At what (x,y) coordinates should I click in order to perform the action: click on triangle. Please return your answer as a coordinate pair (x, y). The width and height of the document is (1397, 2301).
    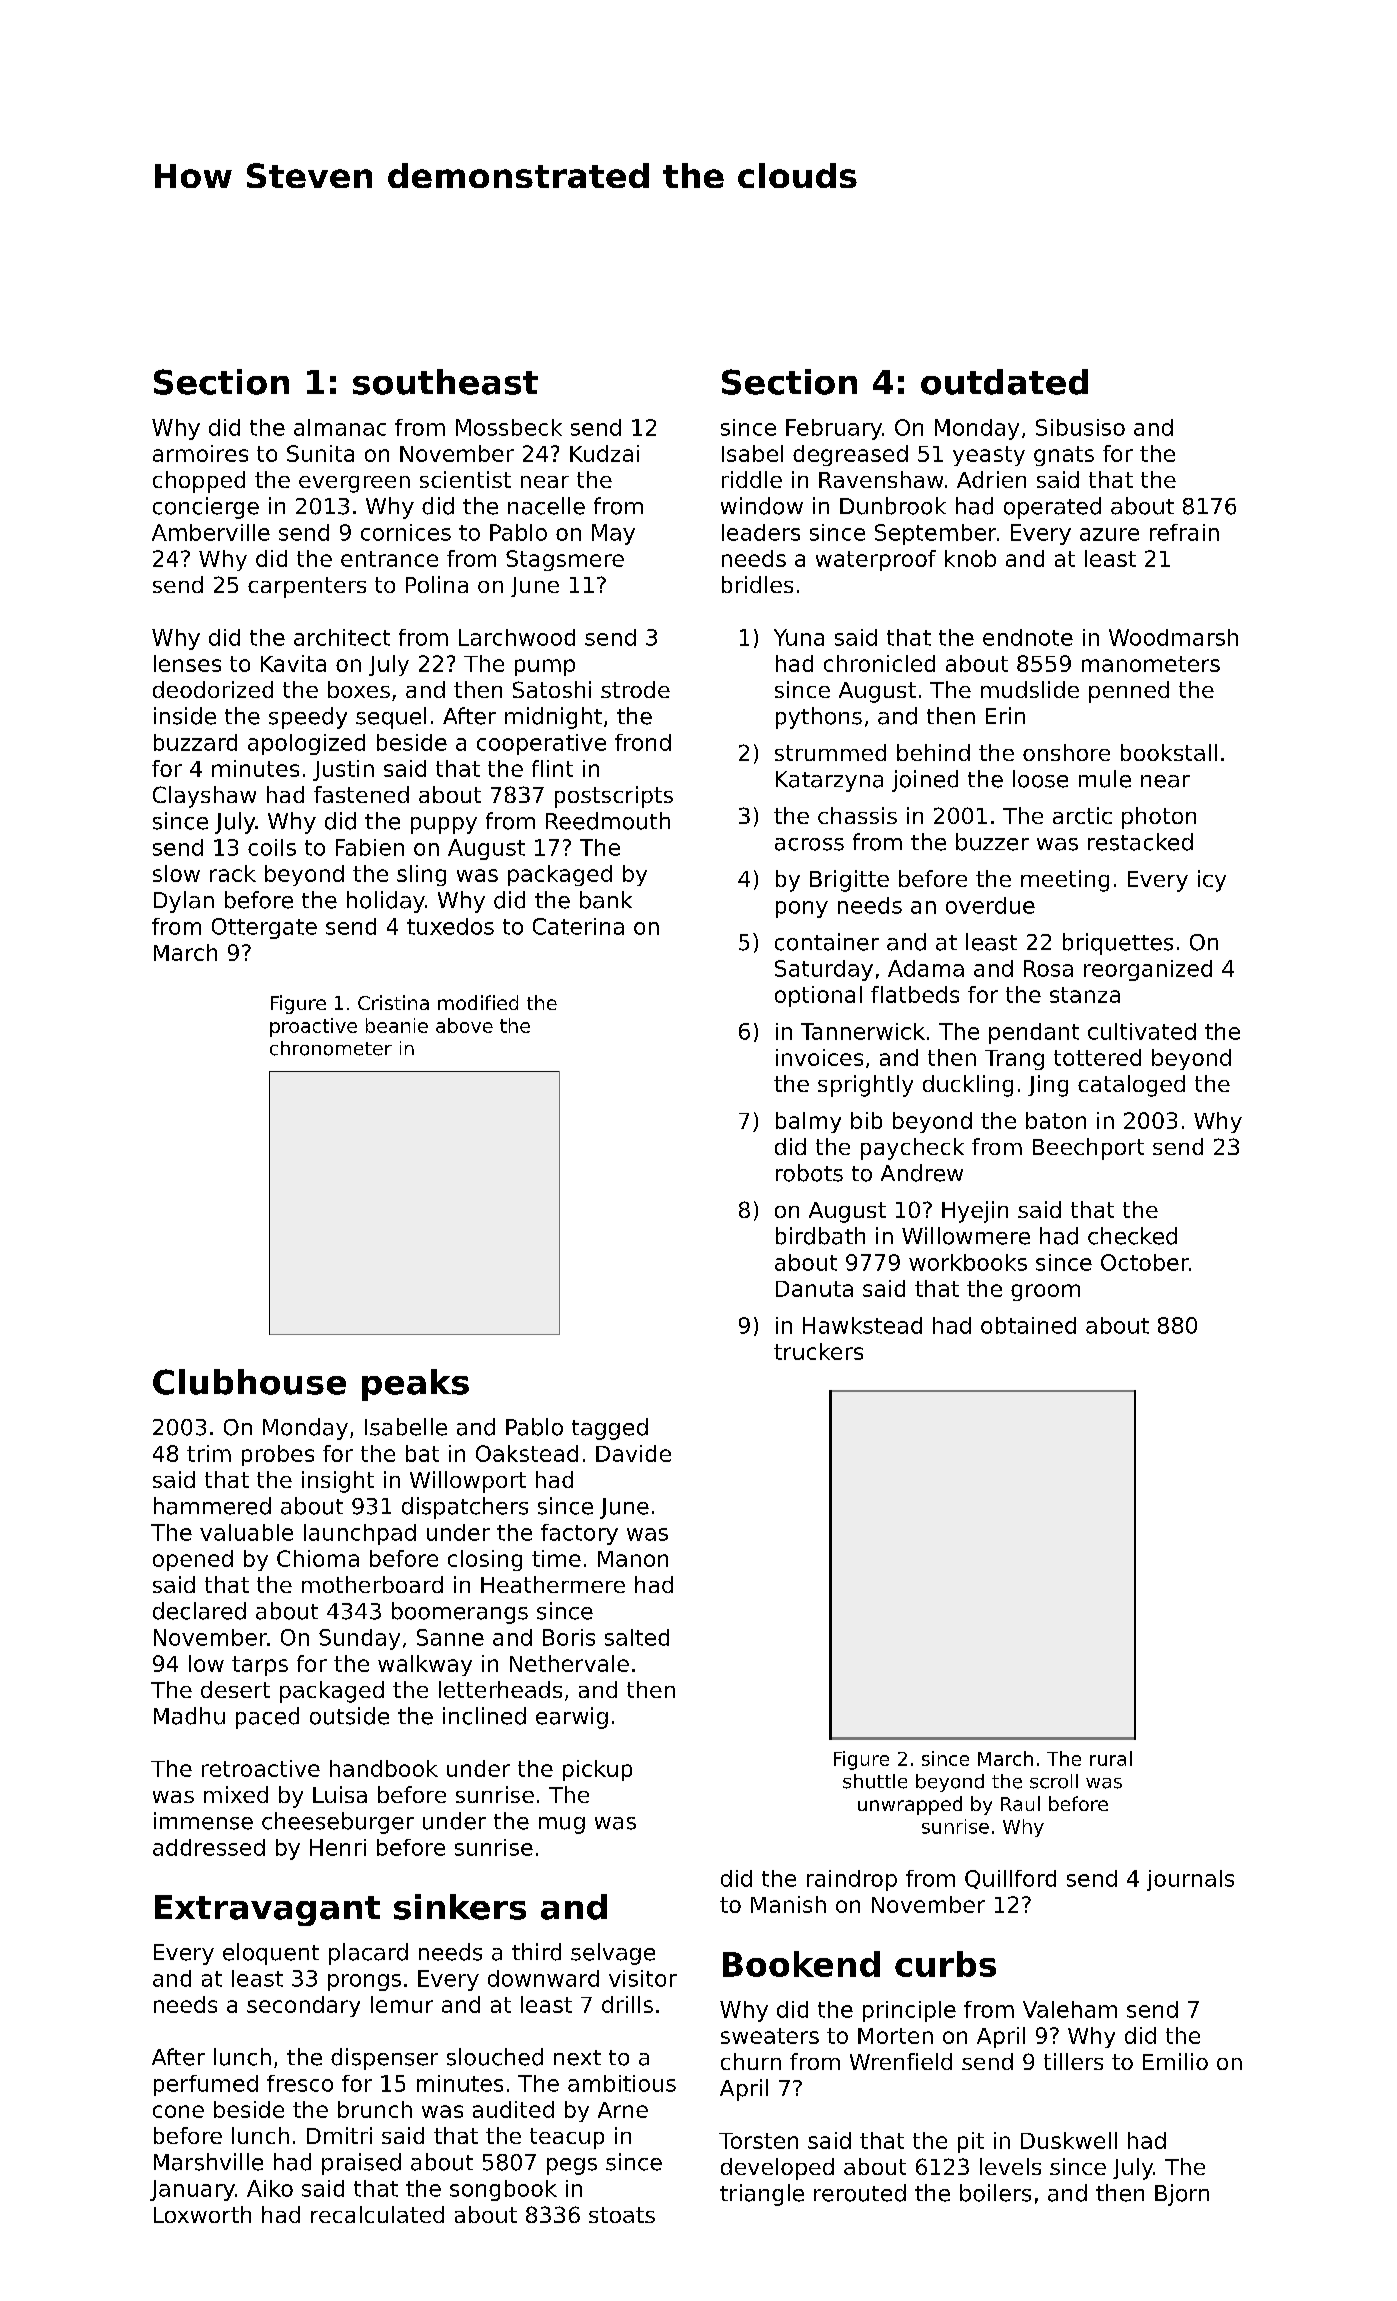
    Looking at the image, I should click on (762, 2195).
